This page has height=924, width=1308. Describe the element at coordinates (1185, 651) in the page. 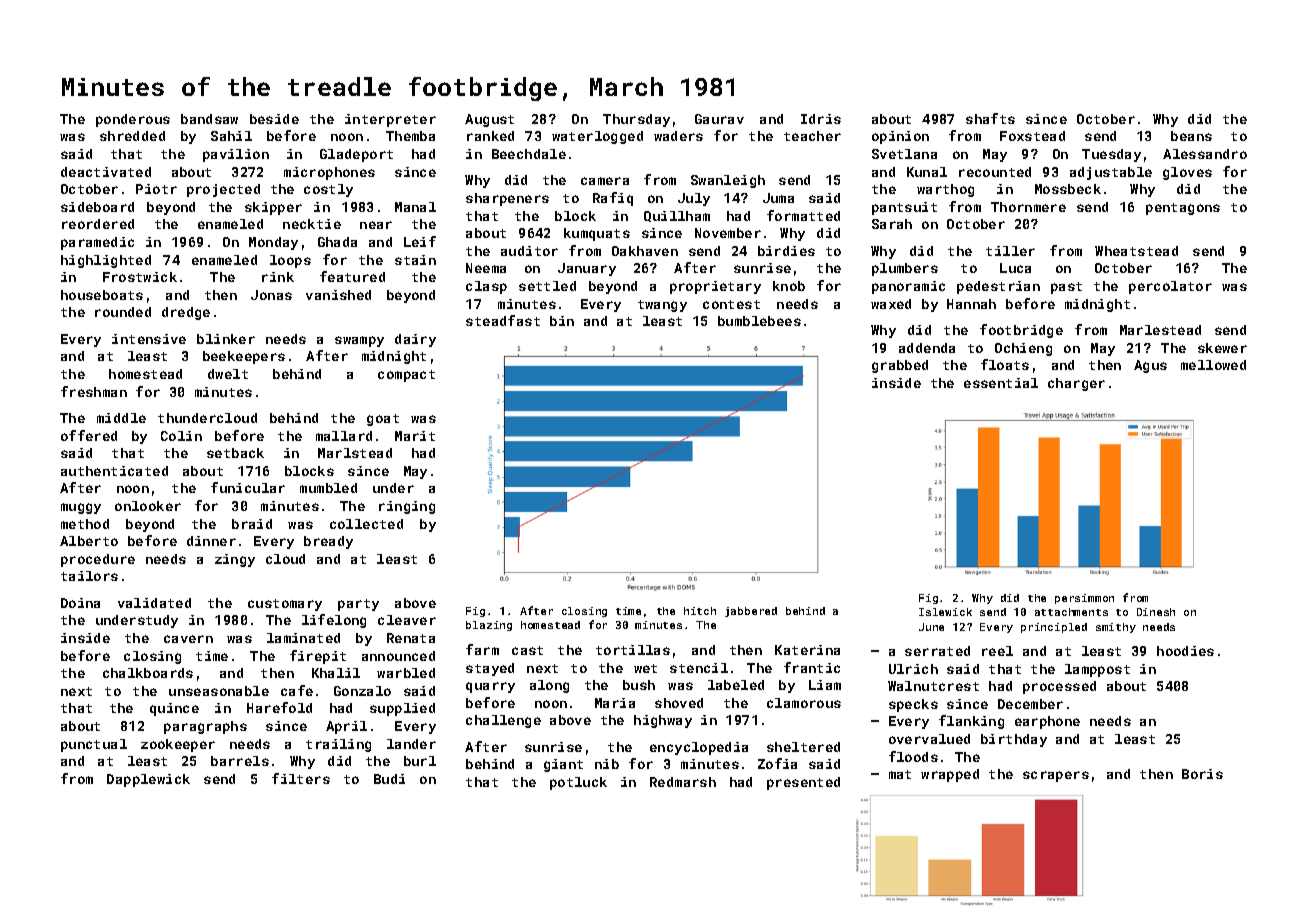

I see `hoodies` at that location.
